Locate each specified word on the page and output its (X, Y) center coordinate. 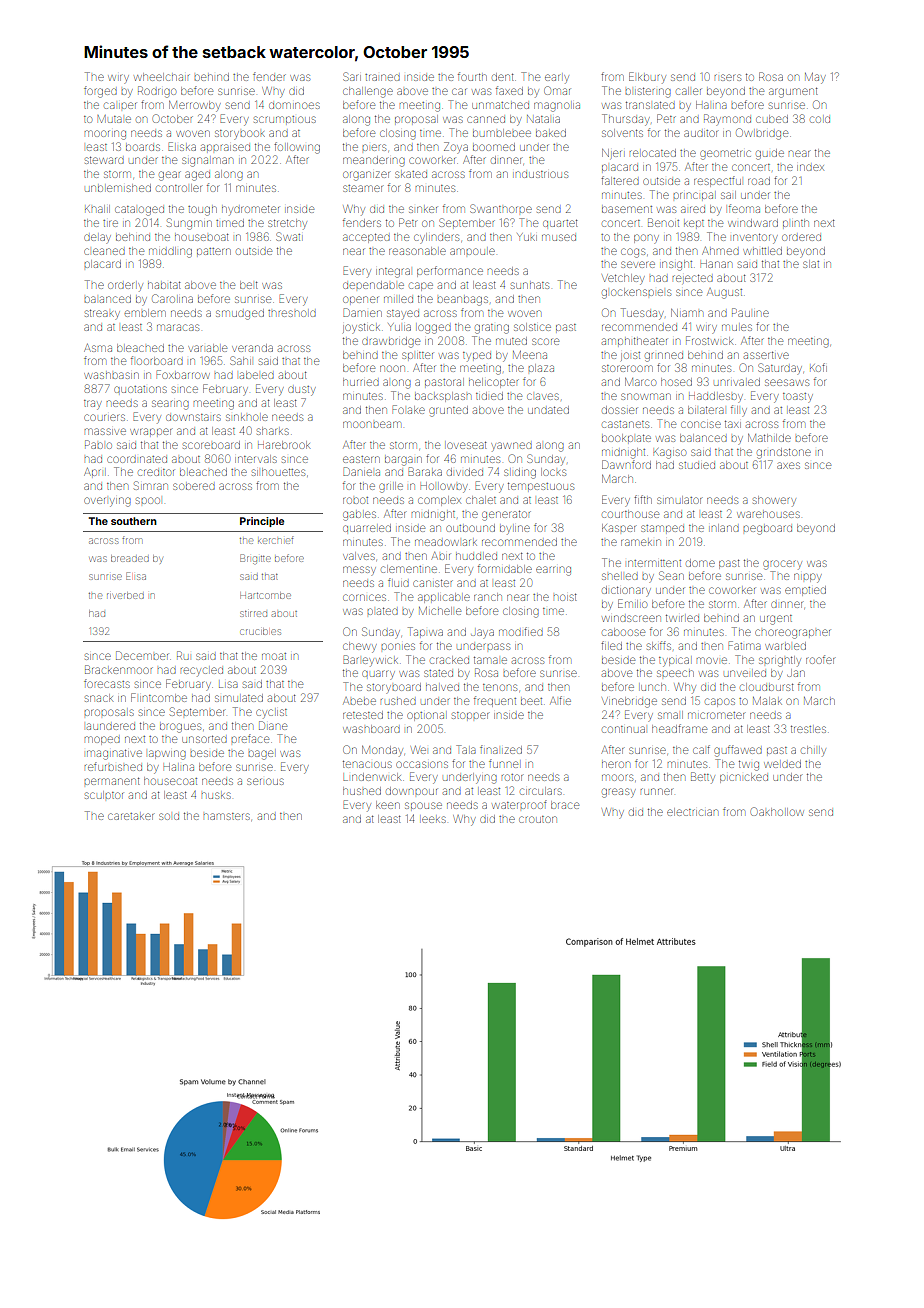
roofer (820, 659)
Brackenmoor (119, 669)
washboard (371, 729)
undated (548, 410)
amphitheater (634, 341)
